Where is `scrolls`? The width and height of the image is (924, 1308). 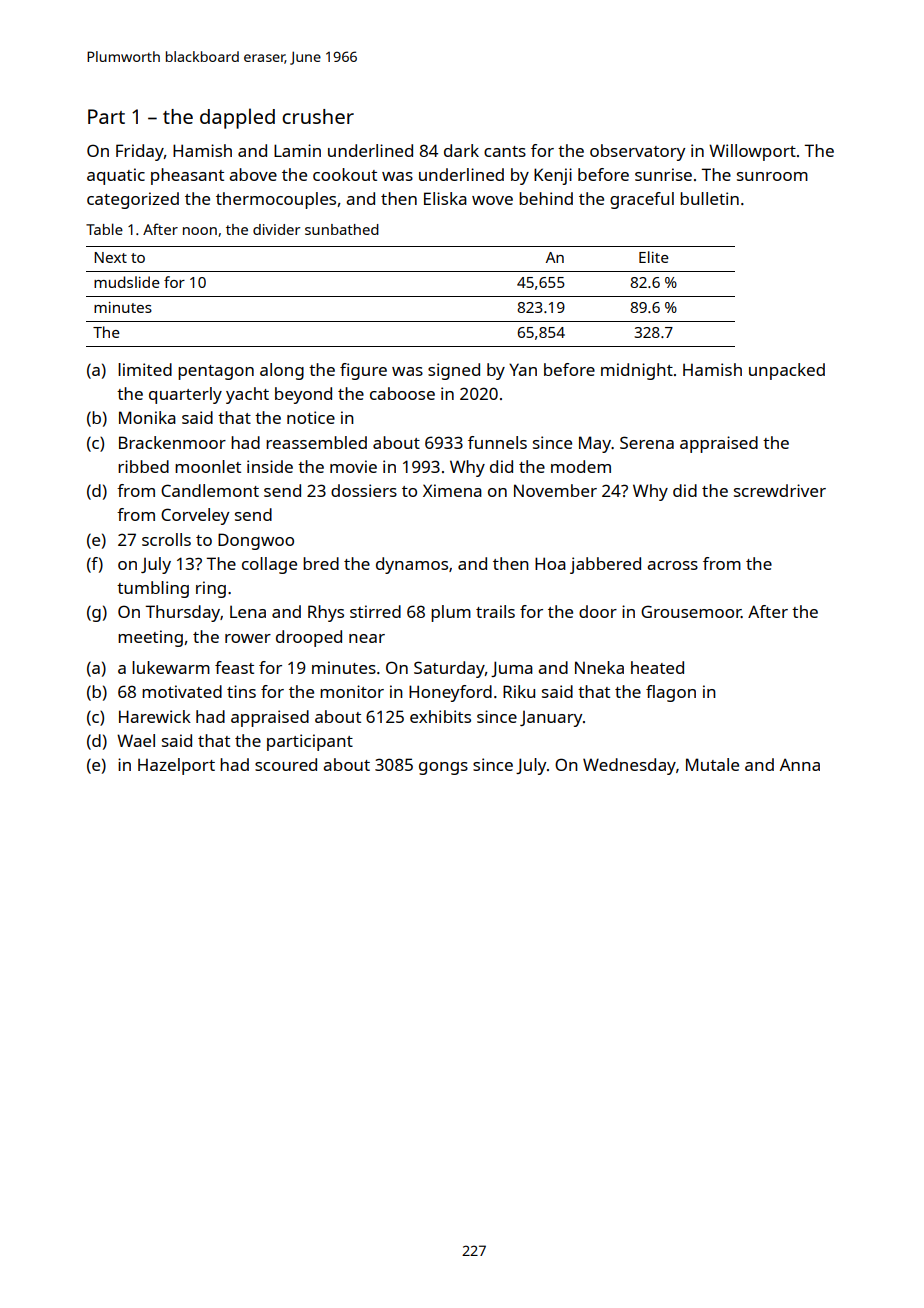
scrolls is located at coordinates (166, 539).
